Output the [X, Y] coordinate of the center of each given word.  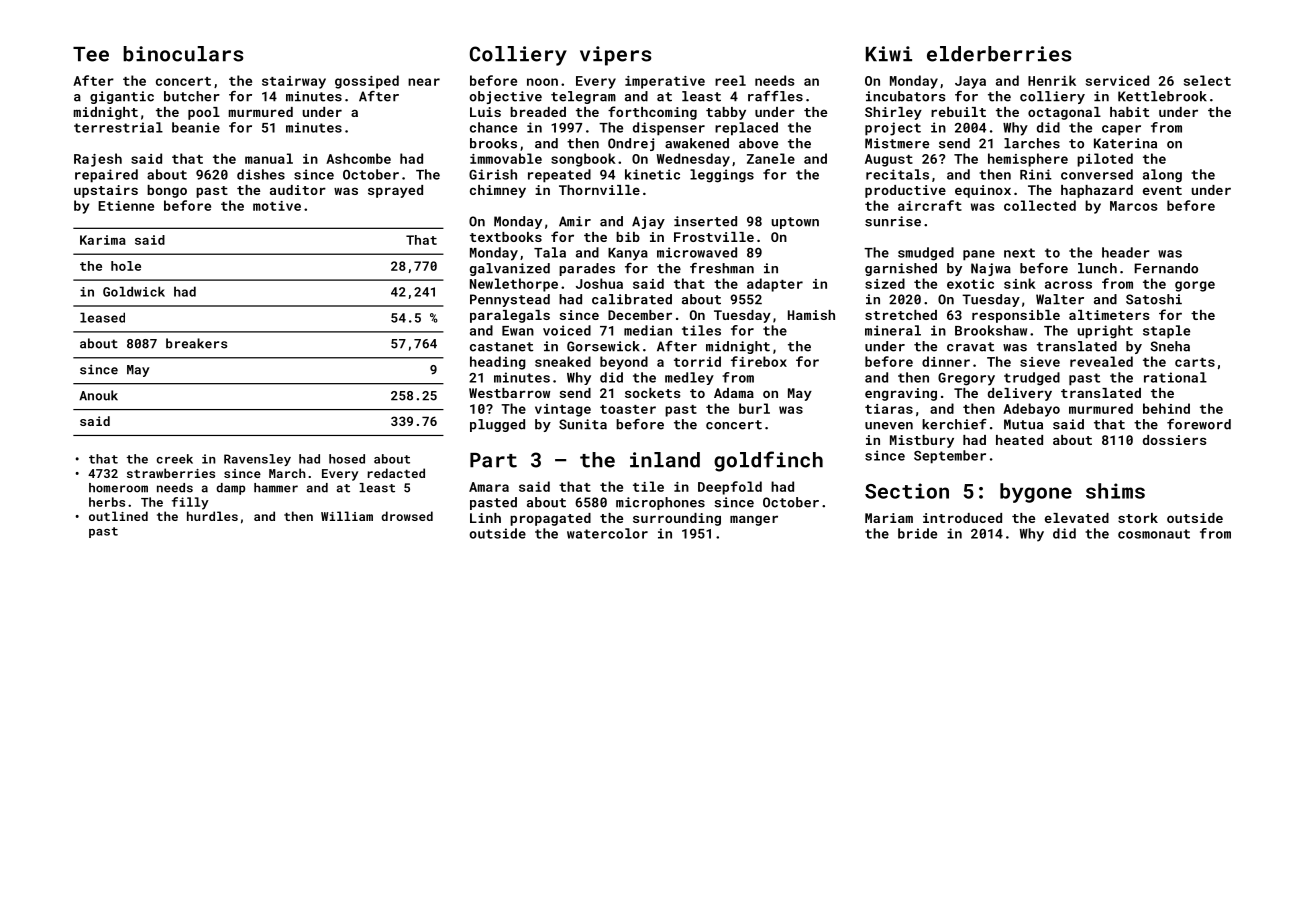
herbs [107, 502]
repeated [559, 176]
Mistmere [897, 143]
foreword [1199, 424]
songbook [583, 160]
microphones [660, 503]
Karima [103, 240]
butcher [192, 96]
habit [1129, 112]
